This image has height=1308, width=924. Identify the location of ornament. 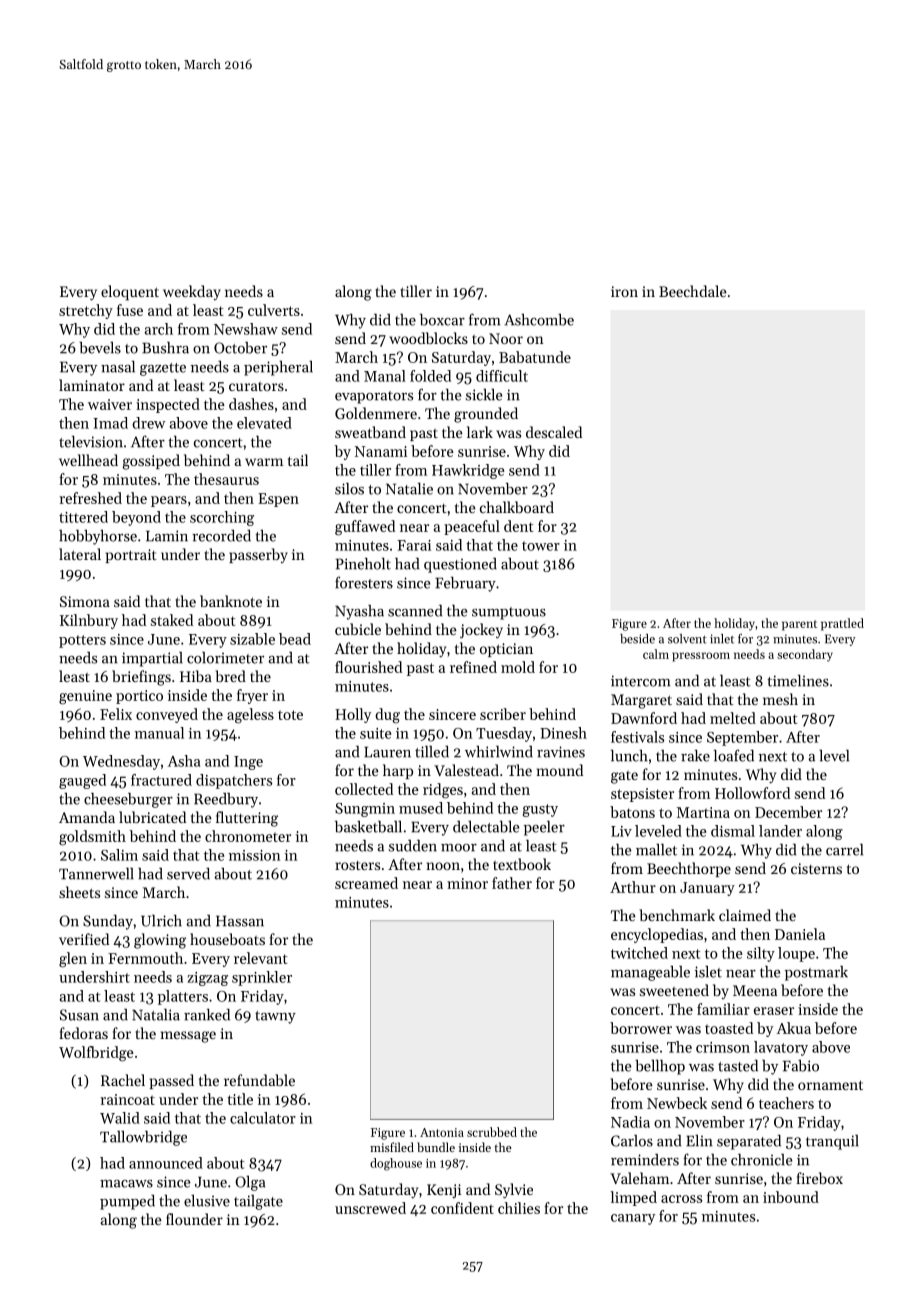
(830, 1085).
